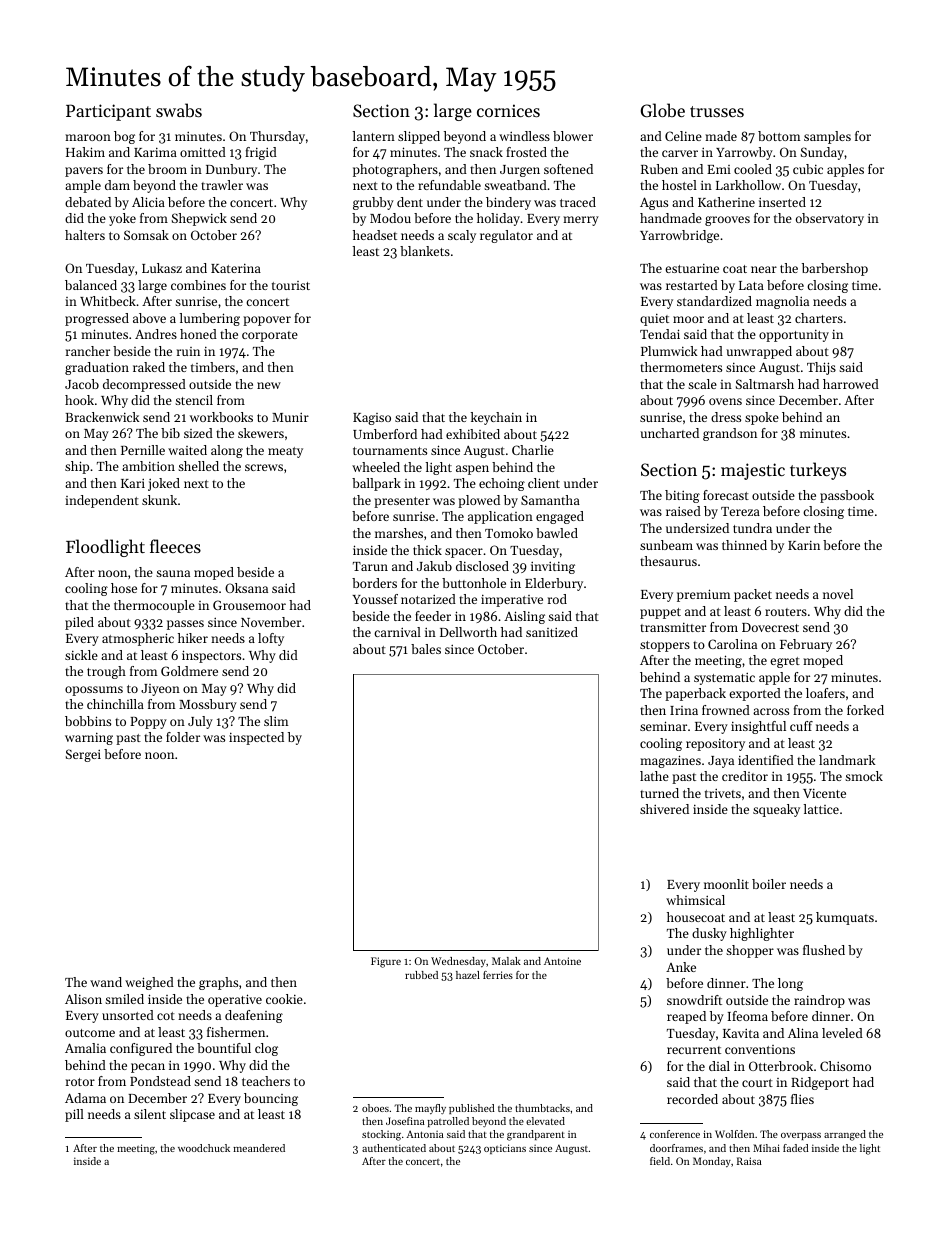  Describe the element at coordinates (838, 594) in the screenshot. I see `novel` at that location.
